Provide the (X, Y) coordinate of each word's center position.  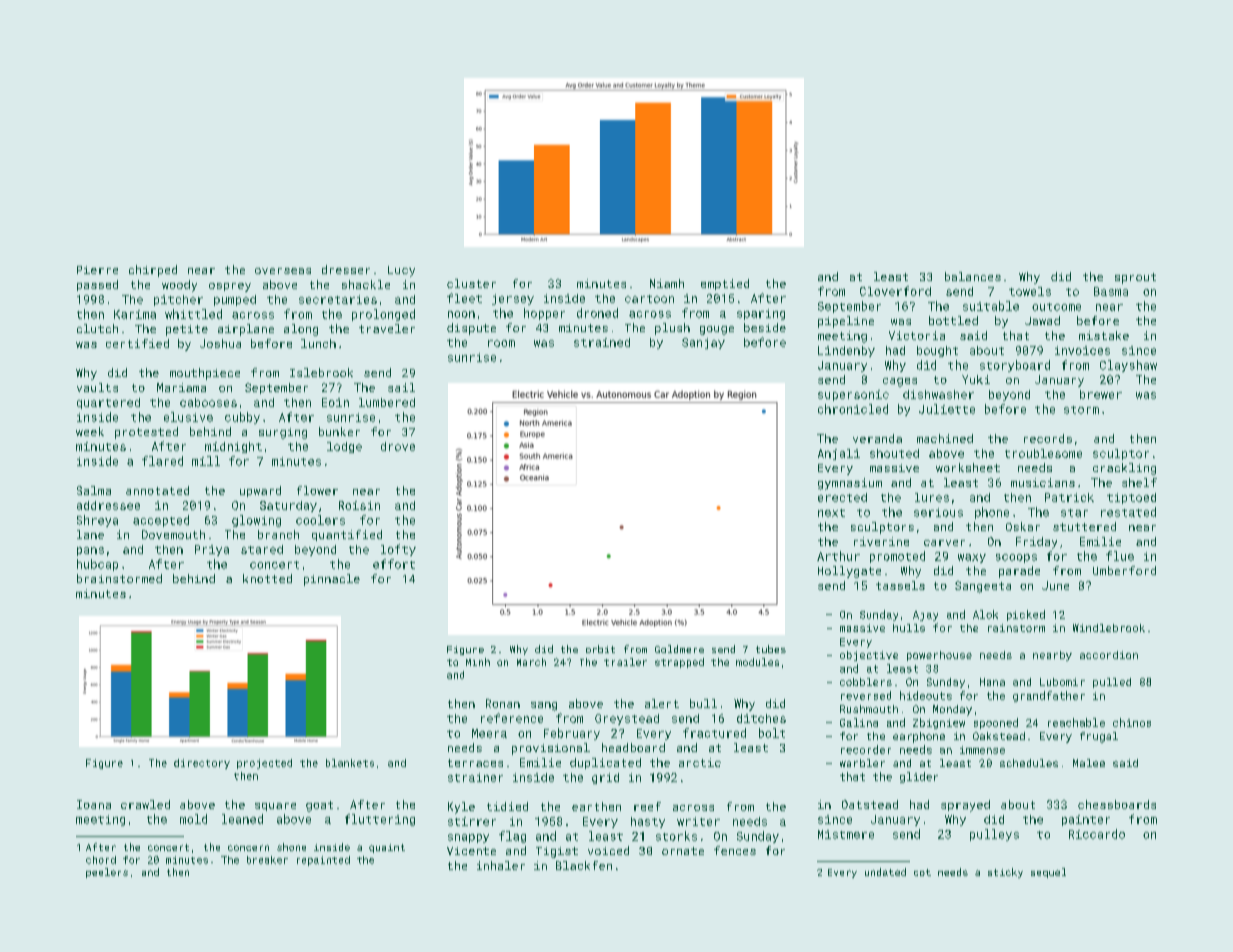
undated (885, 872)
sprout (1135, 278)
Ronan (503, 703)
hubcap (97, 565)
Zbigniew (939, 723)
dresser (346, 269)
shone (291, 847)
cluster (471, 283)
